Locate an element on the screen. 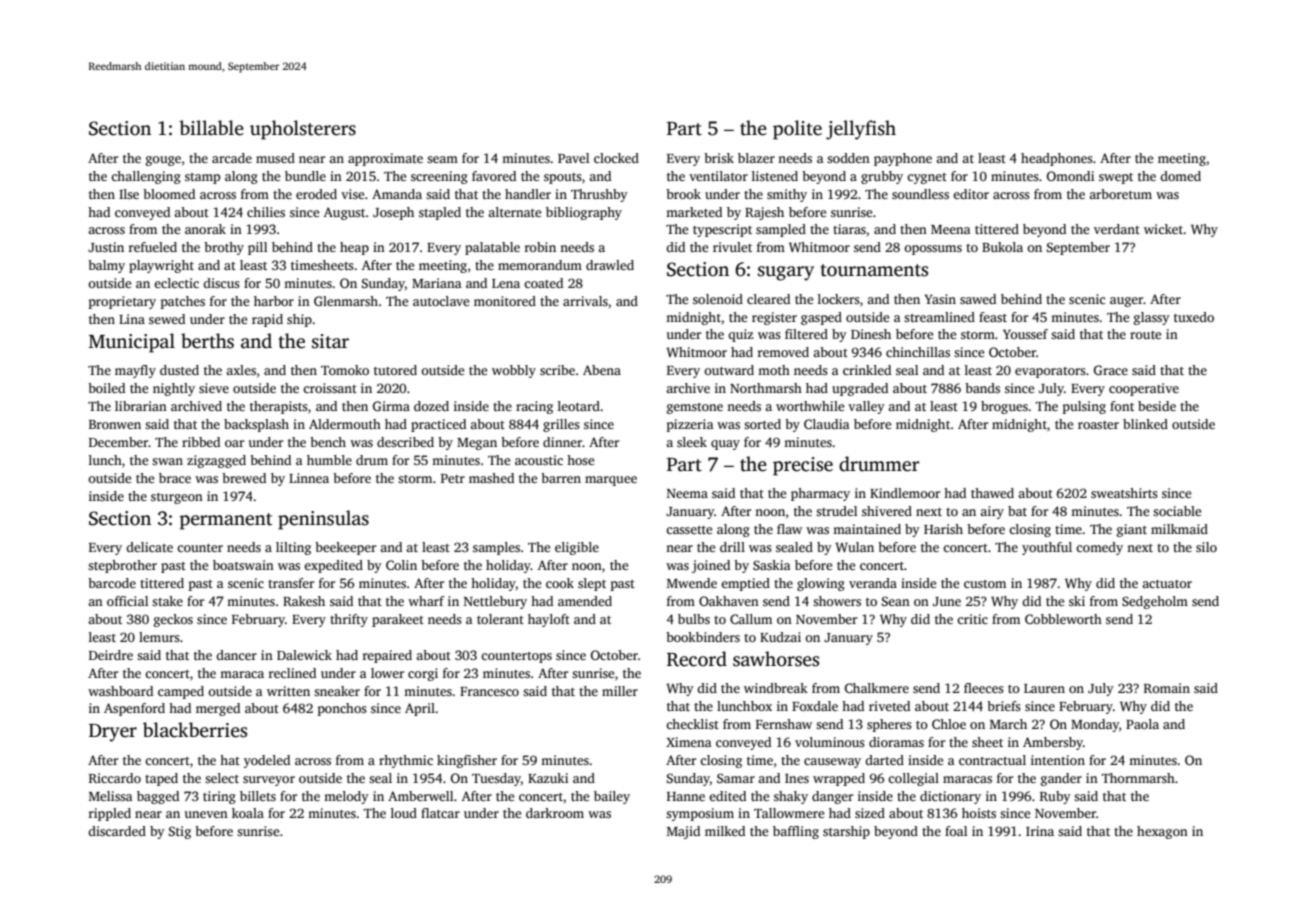  tolerant is located at coordinates (500, 619).
